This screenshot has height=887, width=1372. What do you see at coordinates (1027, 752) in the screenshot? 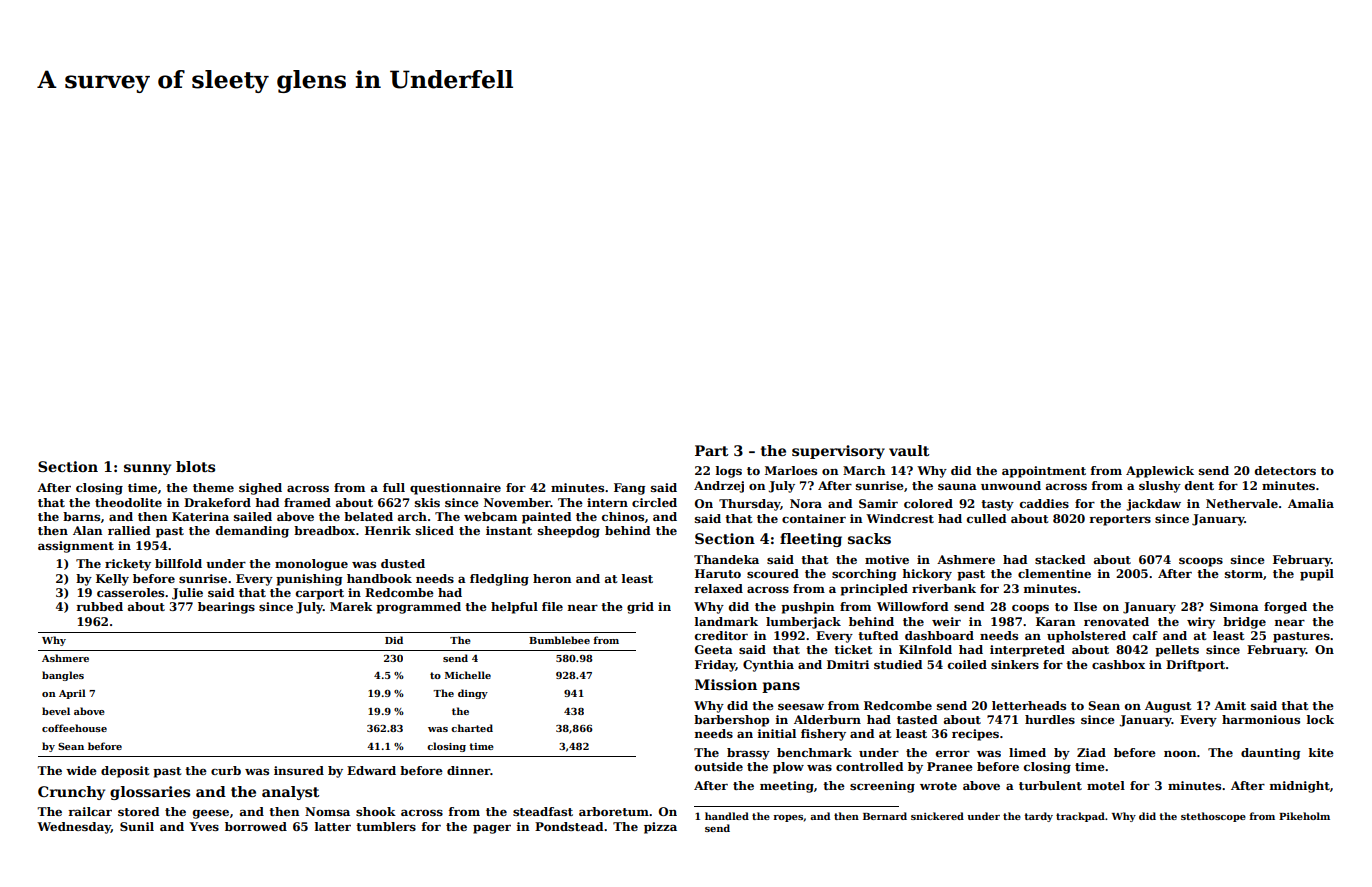
I see `limed` at bounding box center [1027, 752].
